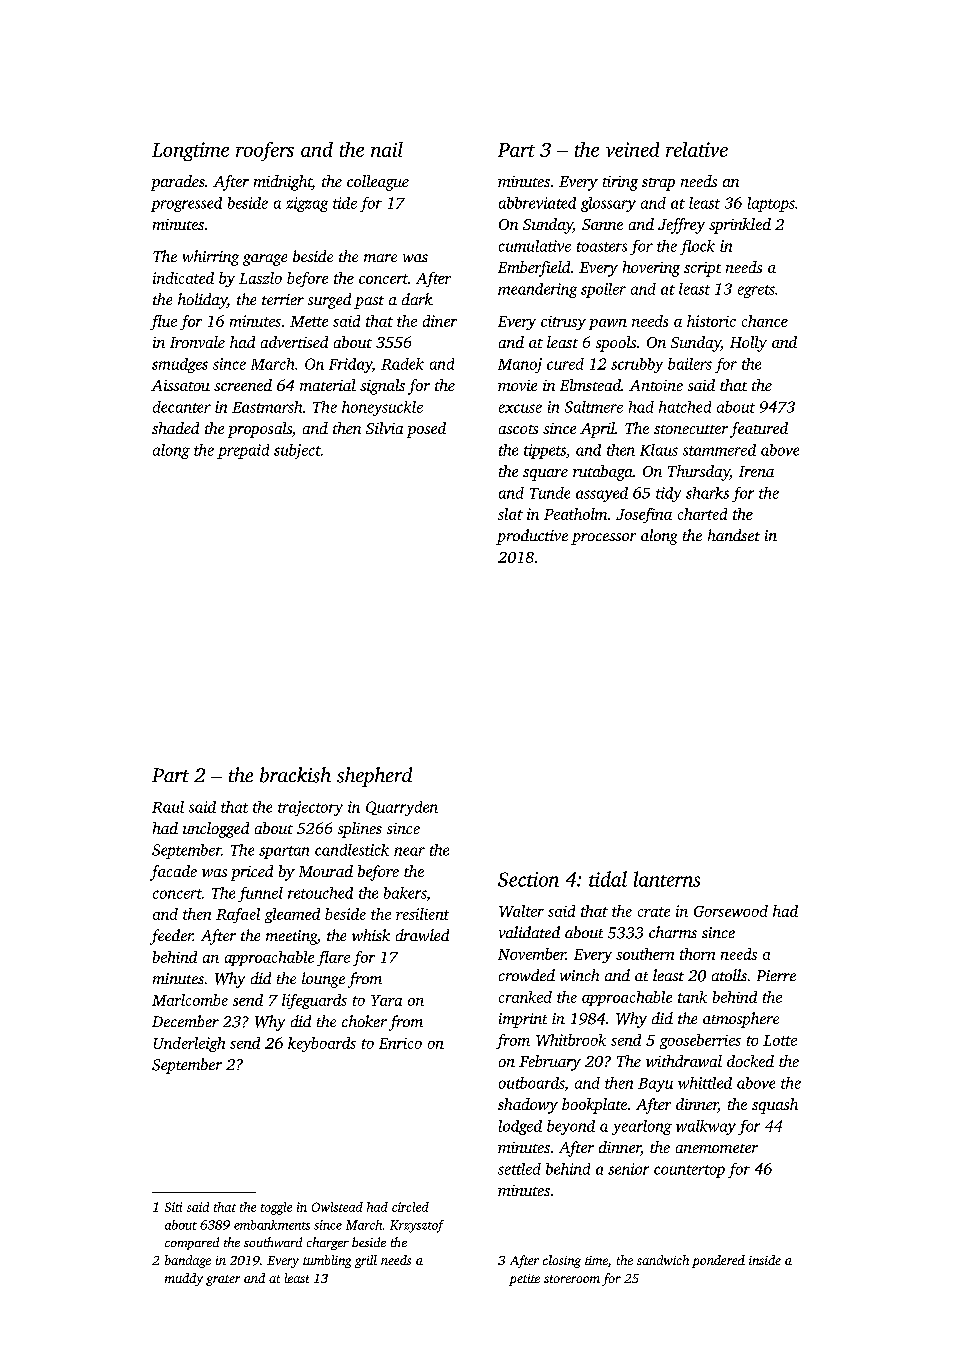  Describe the element at coordinates (173, 1207) in the screenshot. I see `Siti` at that location.
